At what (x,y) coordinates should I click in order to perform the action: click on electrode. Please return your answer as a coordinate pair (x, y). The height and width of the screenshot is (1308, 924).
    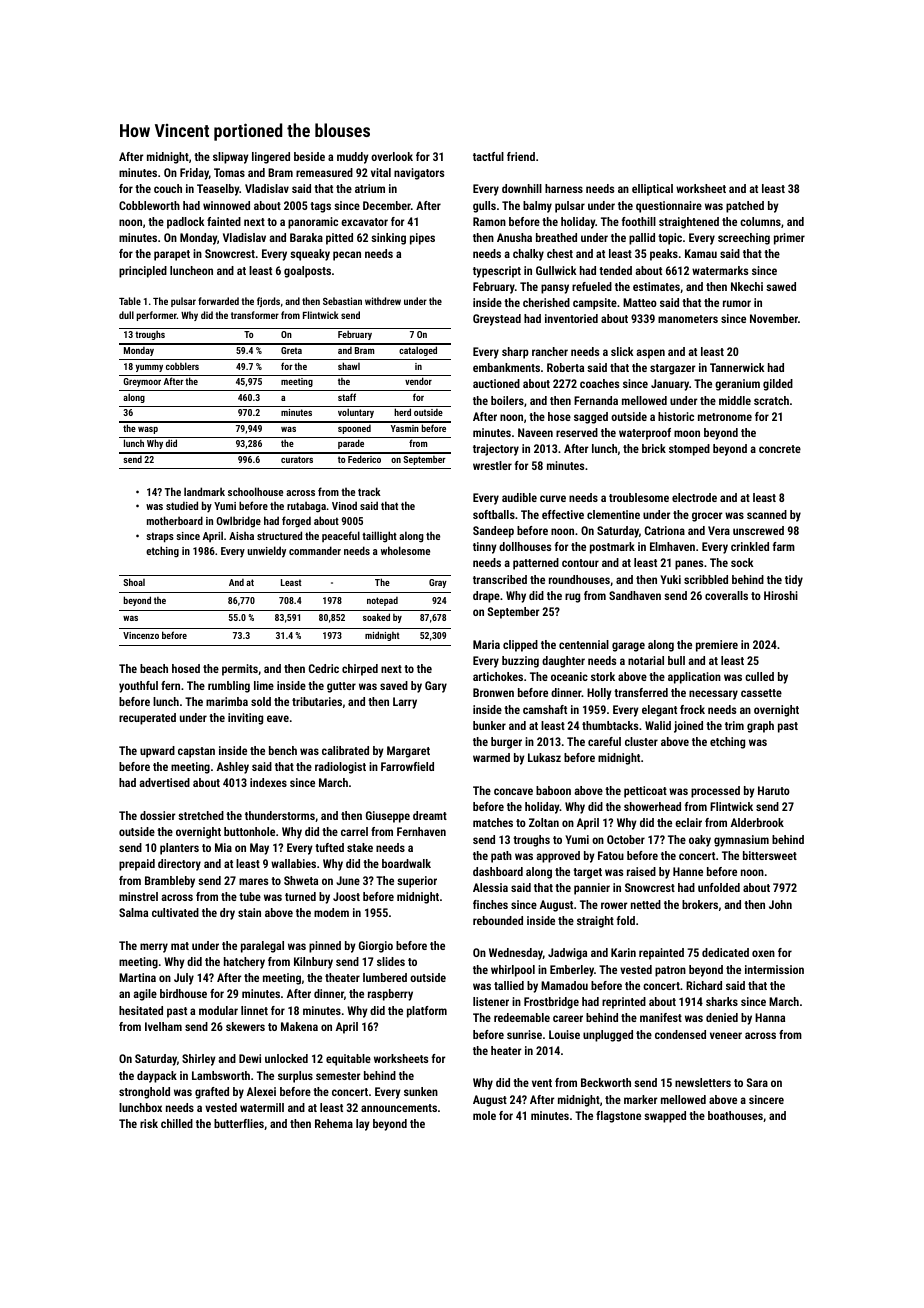
    Looking at the image, I should click on (694, 497).
